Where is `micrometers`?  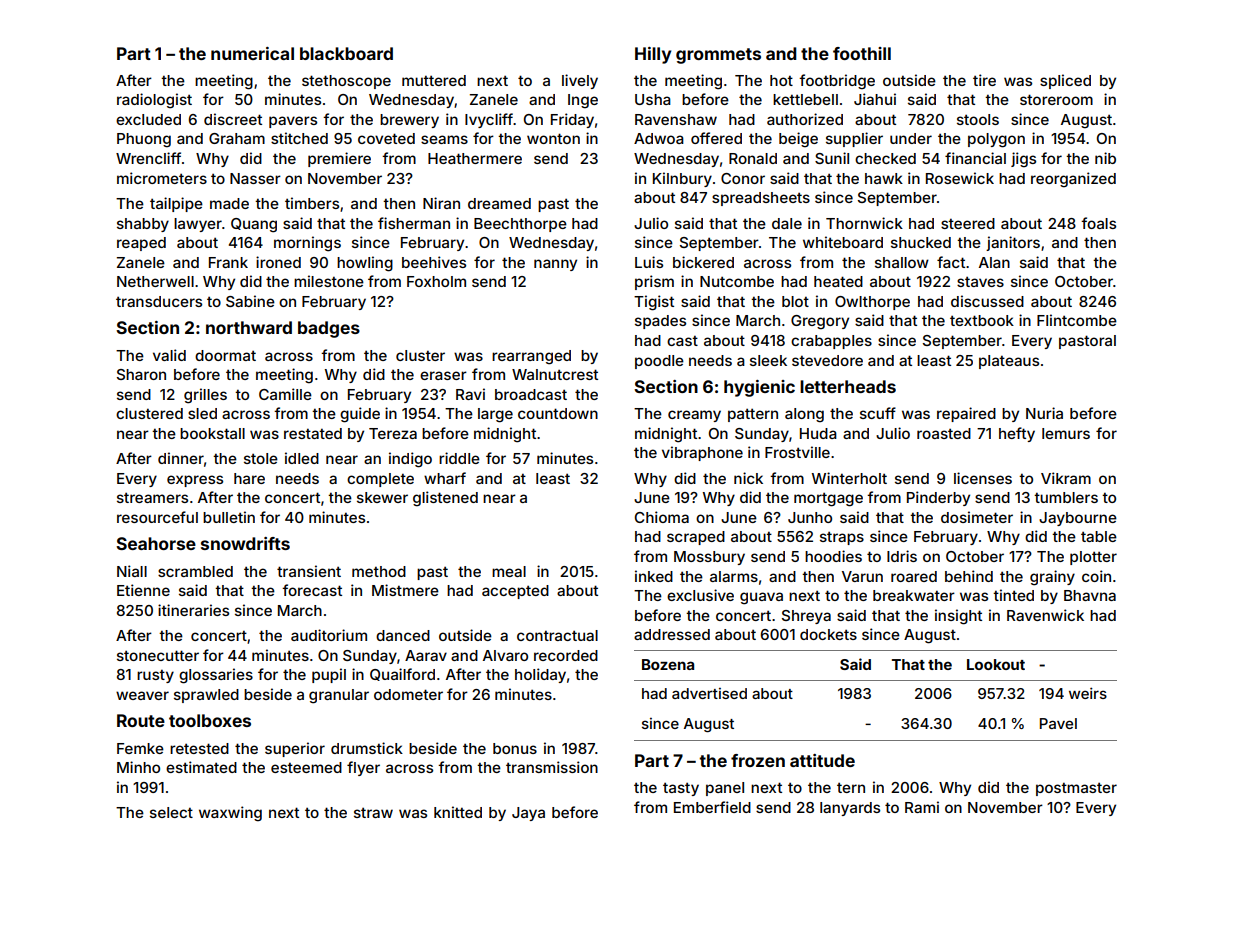
micrometers is located at coordinates (162, 178).
